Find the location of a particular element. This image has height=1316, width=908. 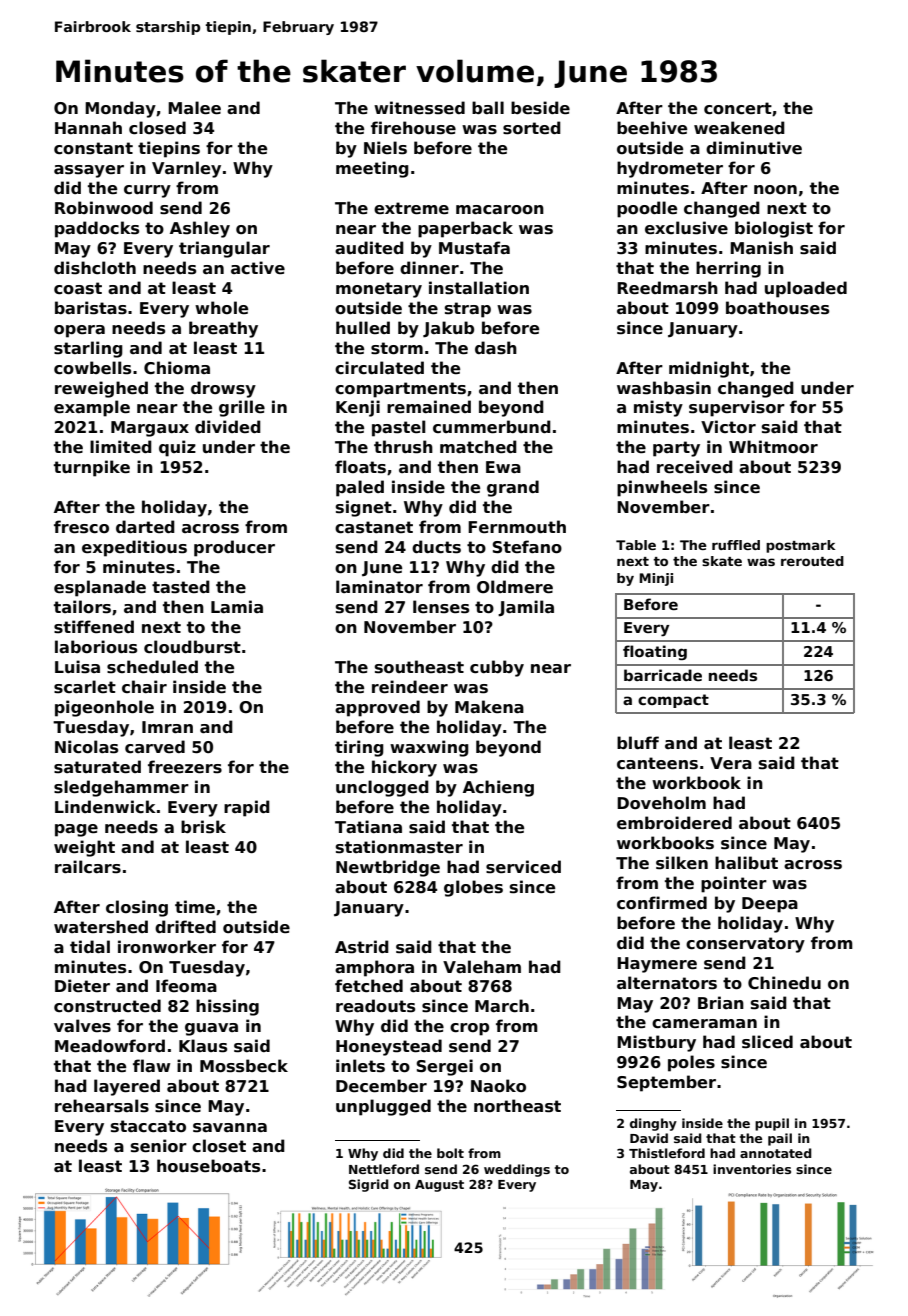

extreme is located at coordinates (411, 208).
